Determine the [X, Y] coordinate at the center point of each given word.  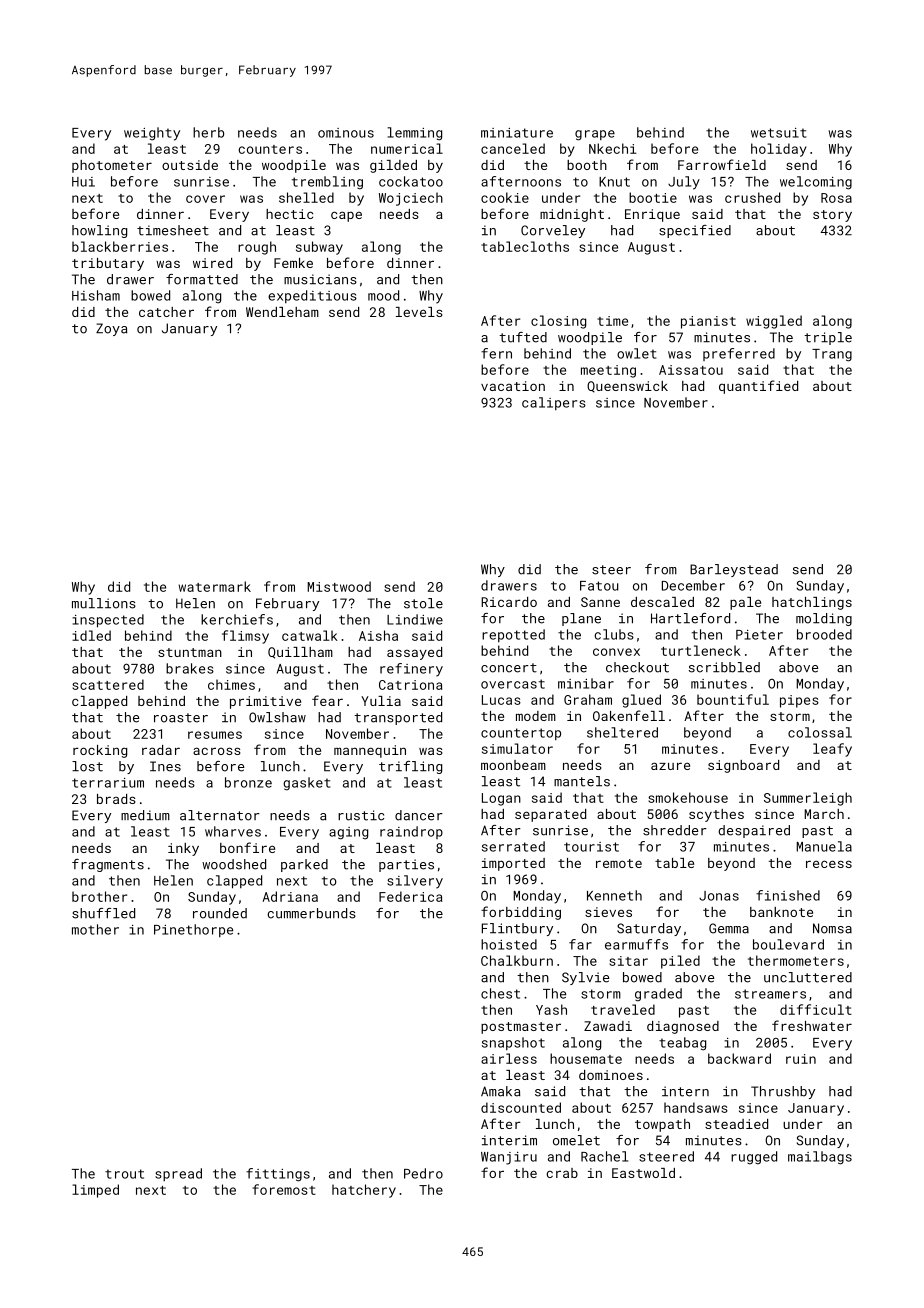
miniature [517, 133]
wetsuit [779, 133]
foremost [284, 1189]
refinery [411, 670]
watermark [215, 586]
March [824, 814]
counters [270, 149]
